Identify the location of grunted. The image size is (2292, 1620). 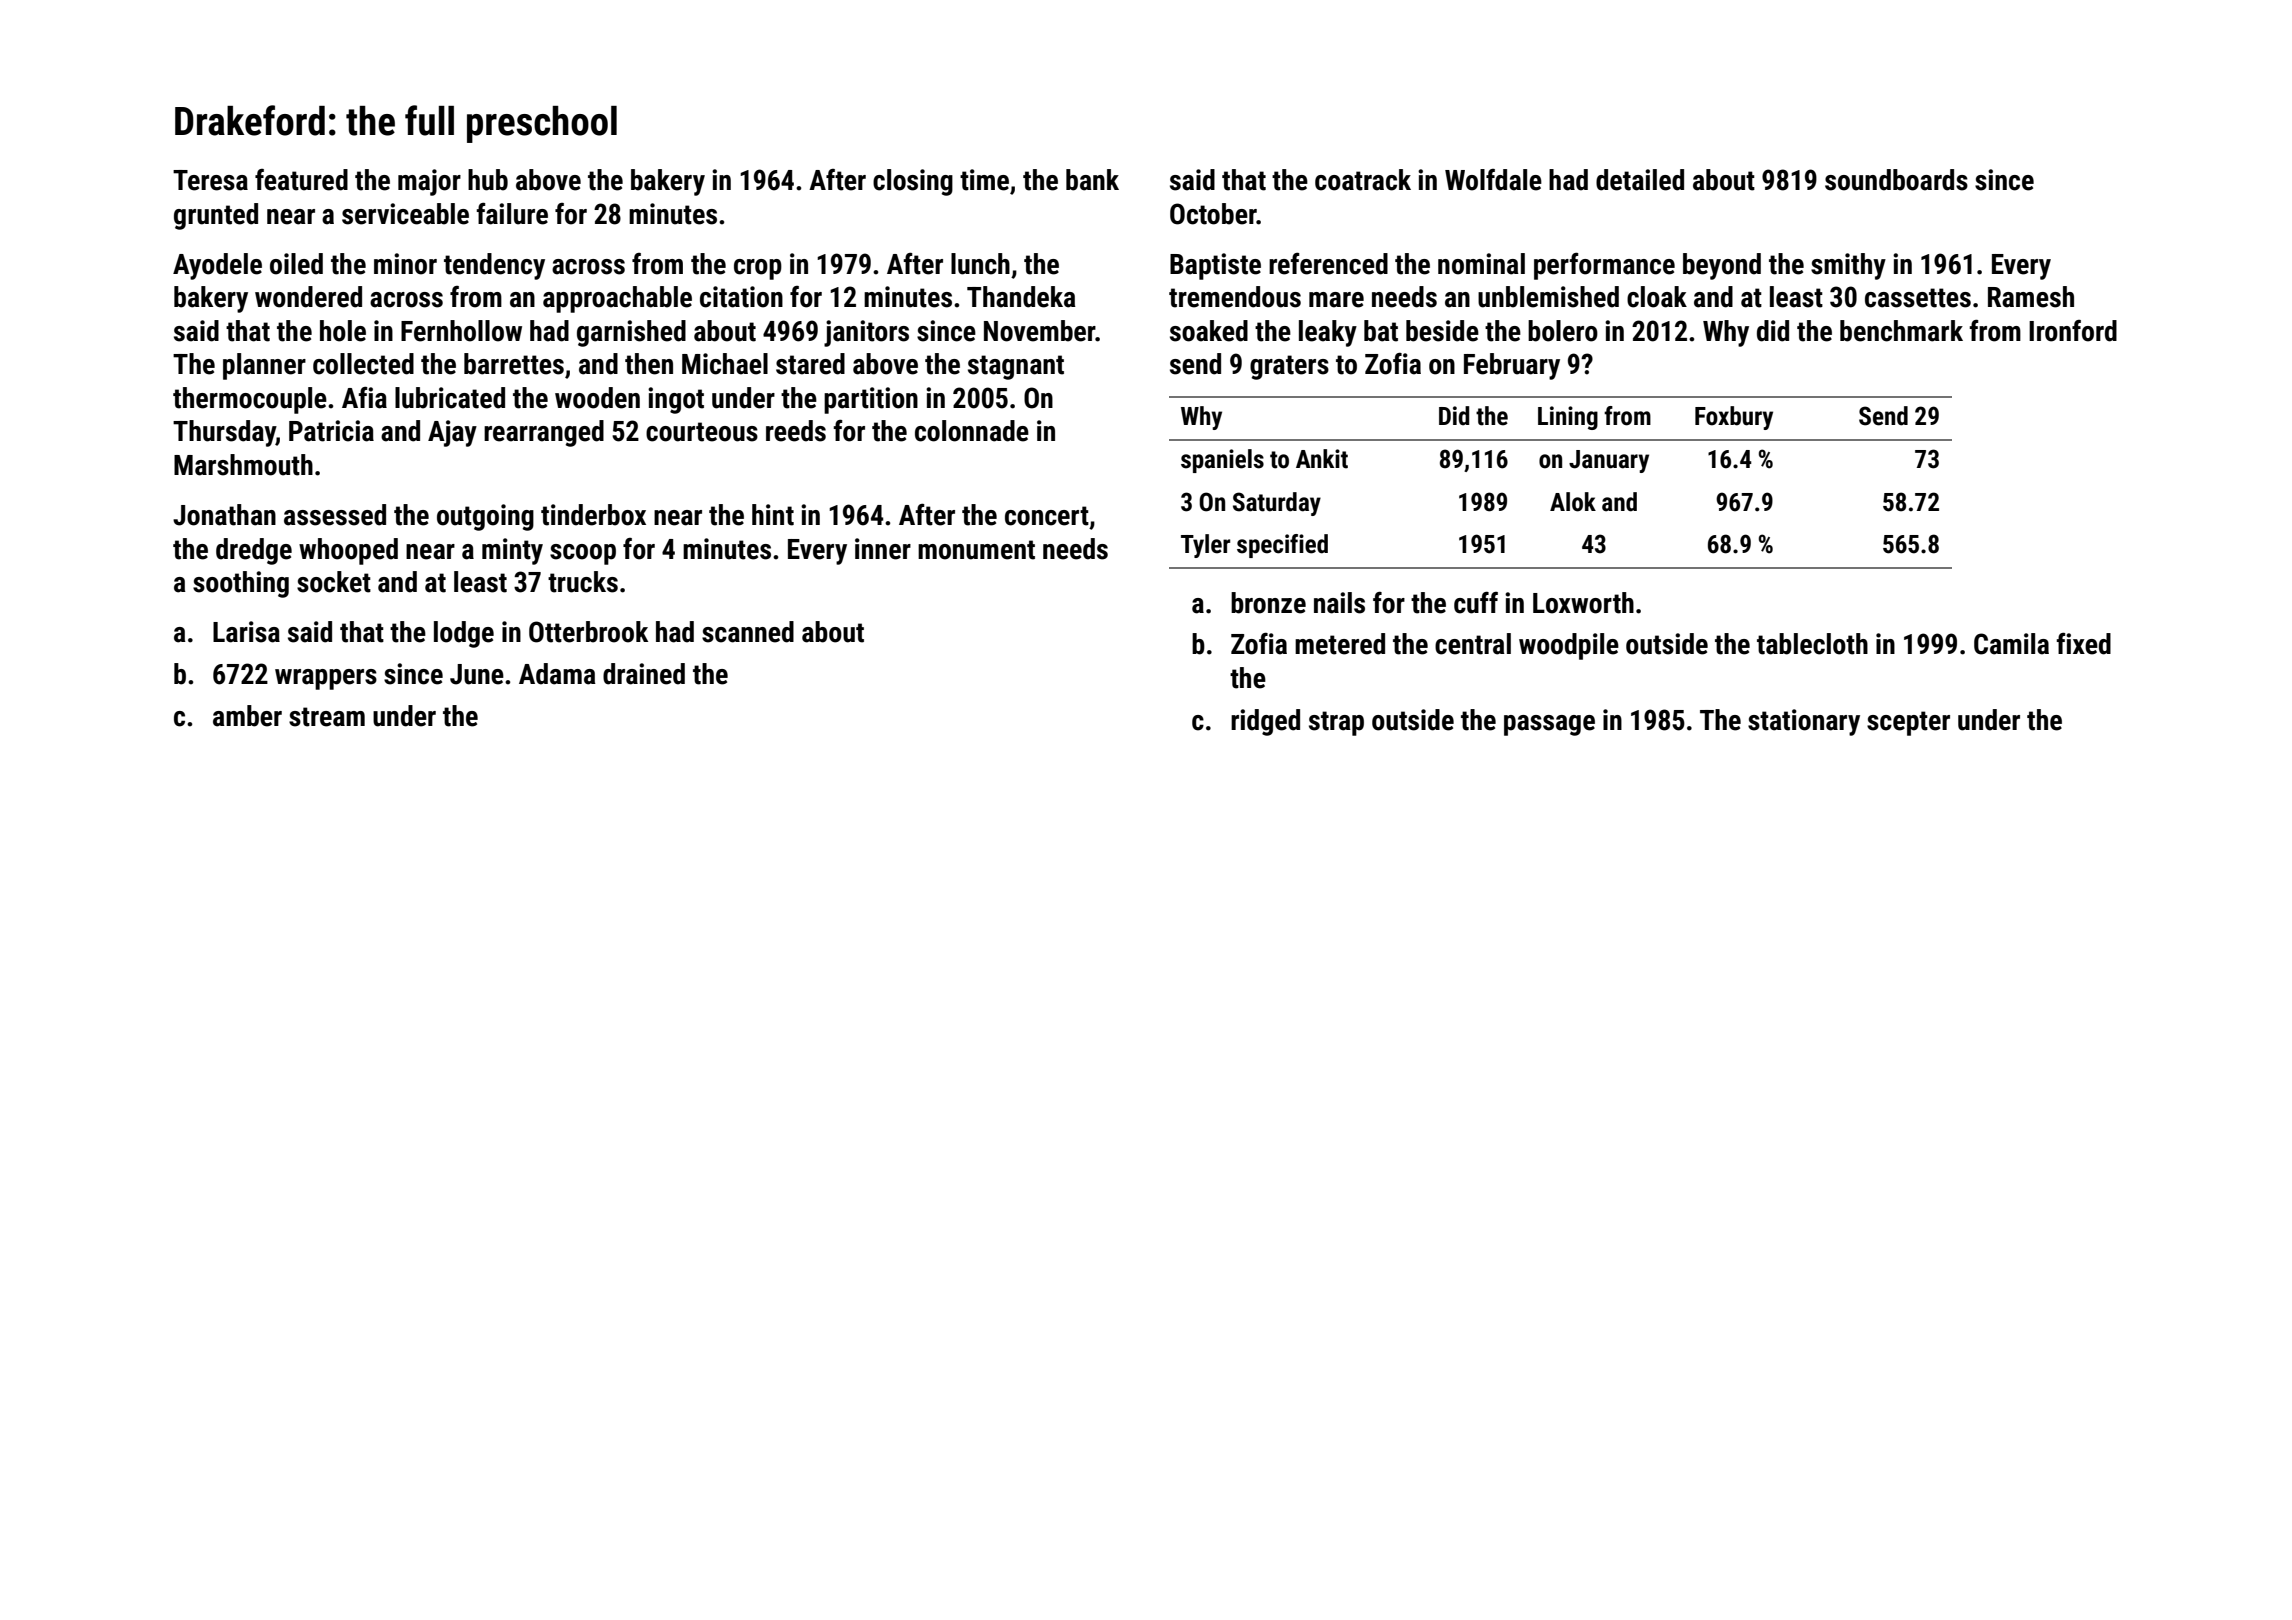
(216, 216).
